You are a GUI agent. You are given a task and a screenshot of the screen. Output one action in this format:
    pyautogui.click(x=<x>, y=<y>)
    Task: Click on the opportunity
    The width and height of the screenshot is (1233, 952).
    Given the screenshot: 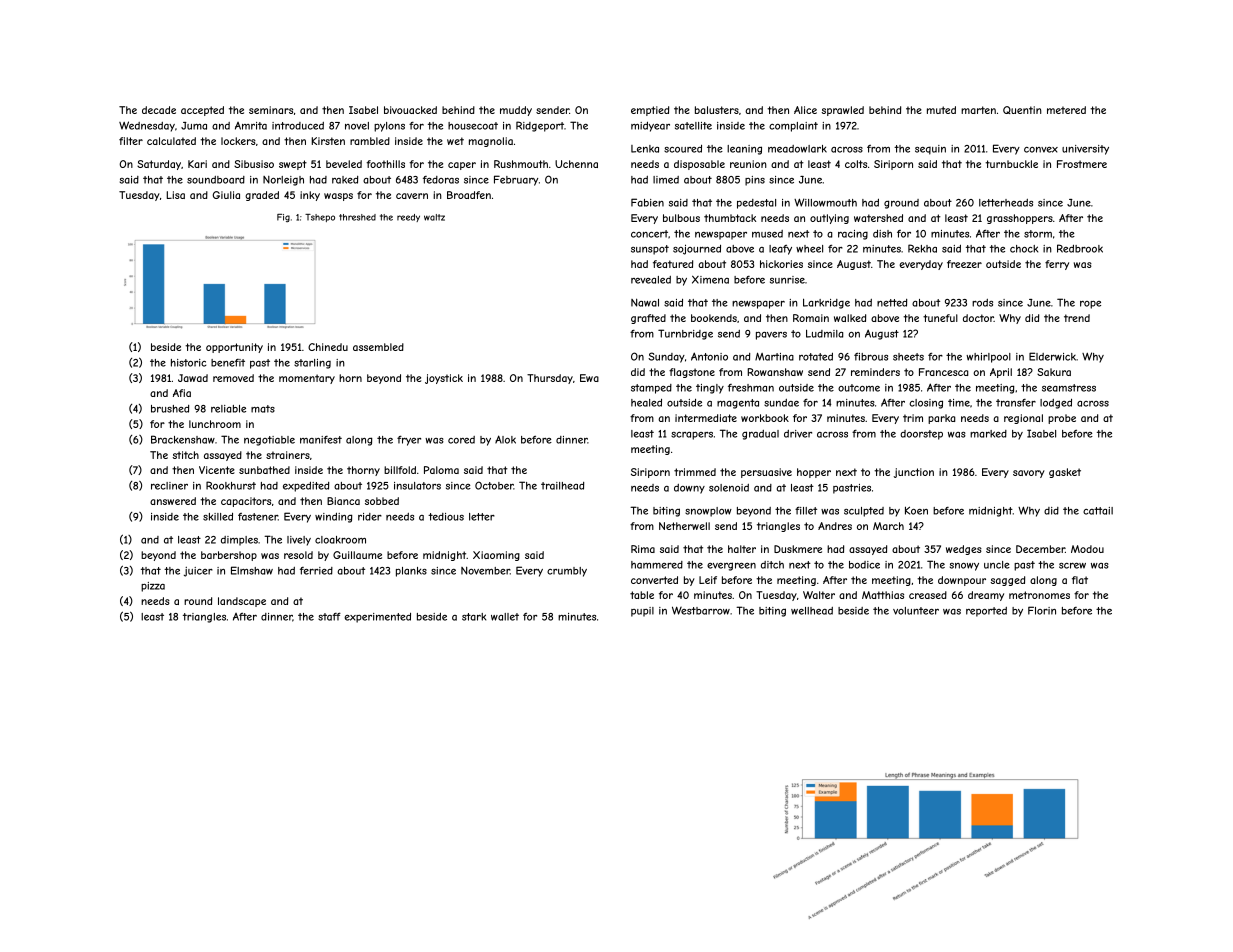 What is the action you would take?
    pyautogui.click(x=234, y=348)
